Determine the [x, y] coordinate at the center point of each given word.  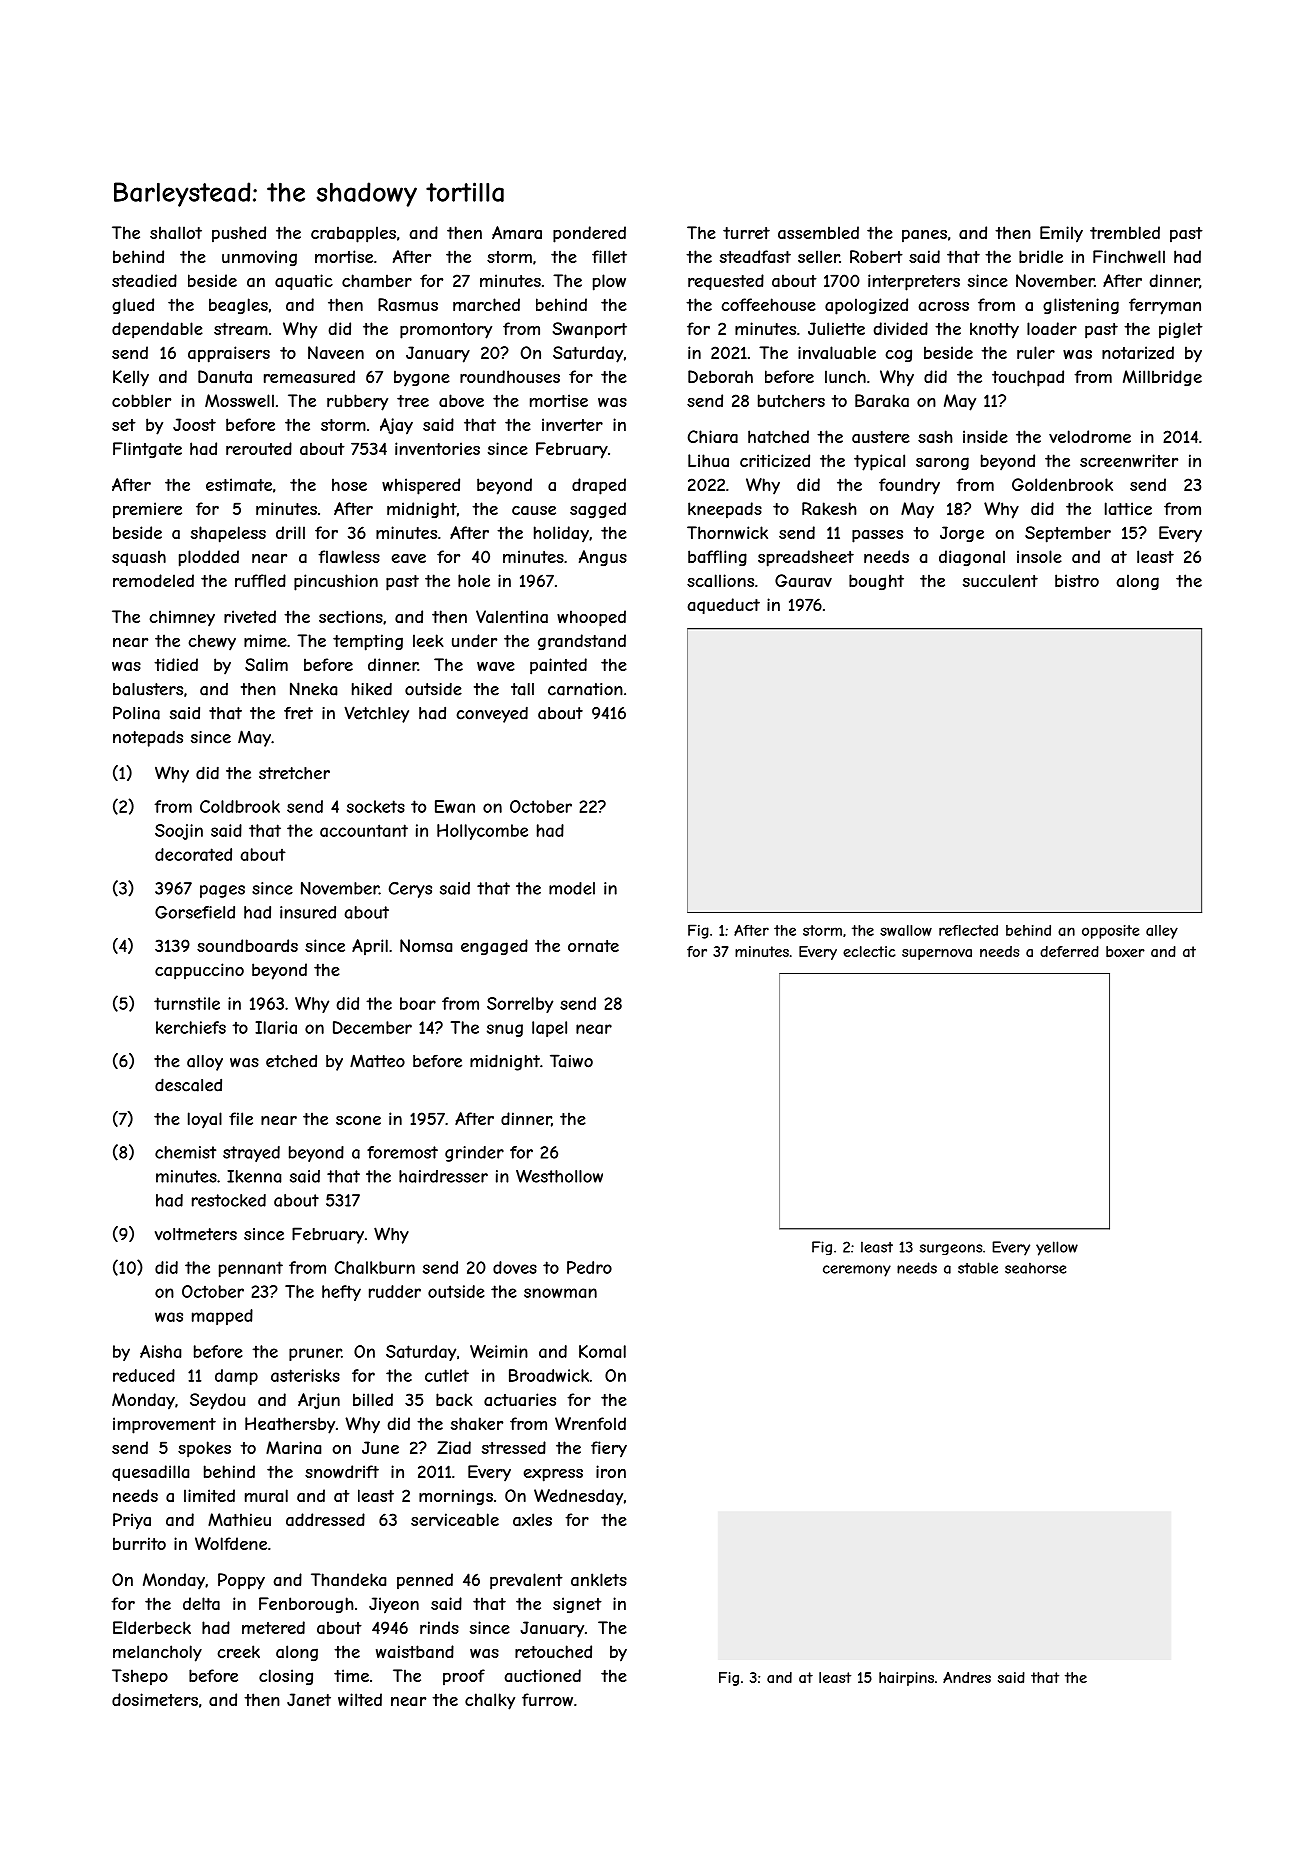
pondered [589, 234]
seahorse [1035, 1268]
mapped [222, 1317]
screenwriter [1129, 460]
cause [534, 510]
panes [924, 236]
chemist [185, 1152]
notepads [148, 738]
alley [1162, 932]
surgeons [951, 1249]
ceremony [857, 1271]
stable [978, 1268]
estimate [239, 484]
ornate [593, 946]
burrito [139, 1543]
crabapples [353, 234]
